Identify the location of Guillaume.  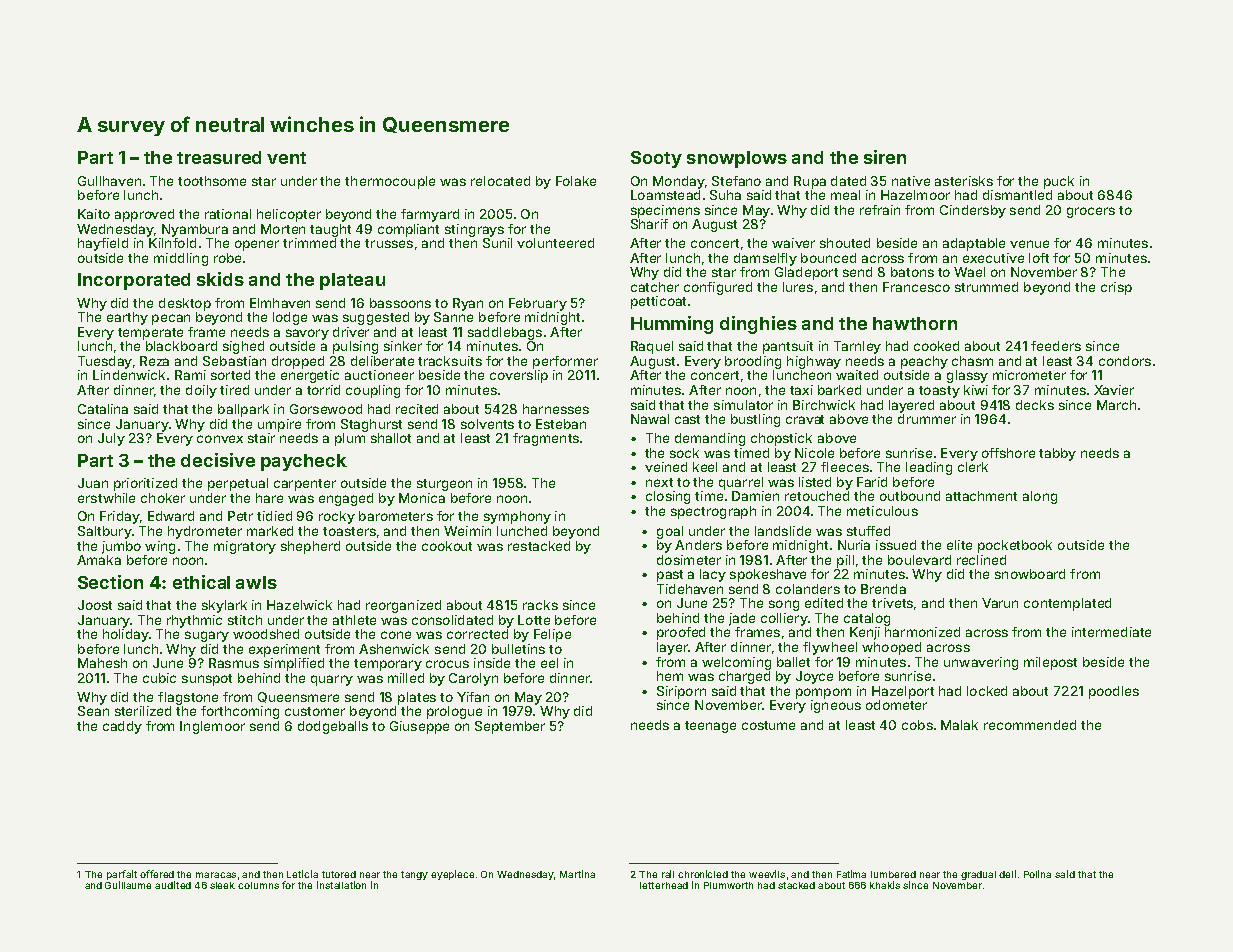
(128, 885).
